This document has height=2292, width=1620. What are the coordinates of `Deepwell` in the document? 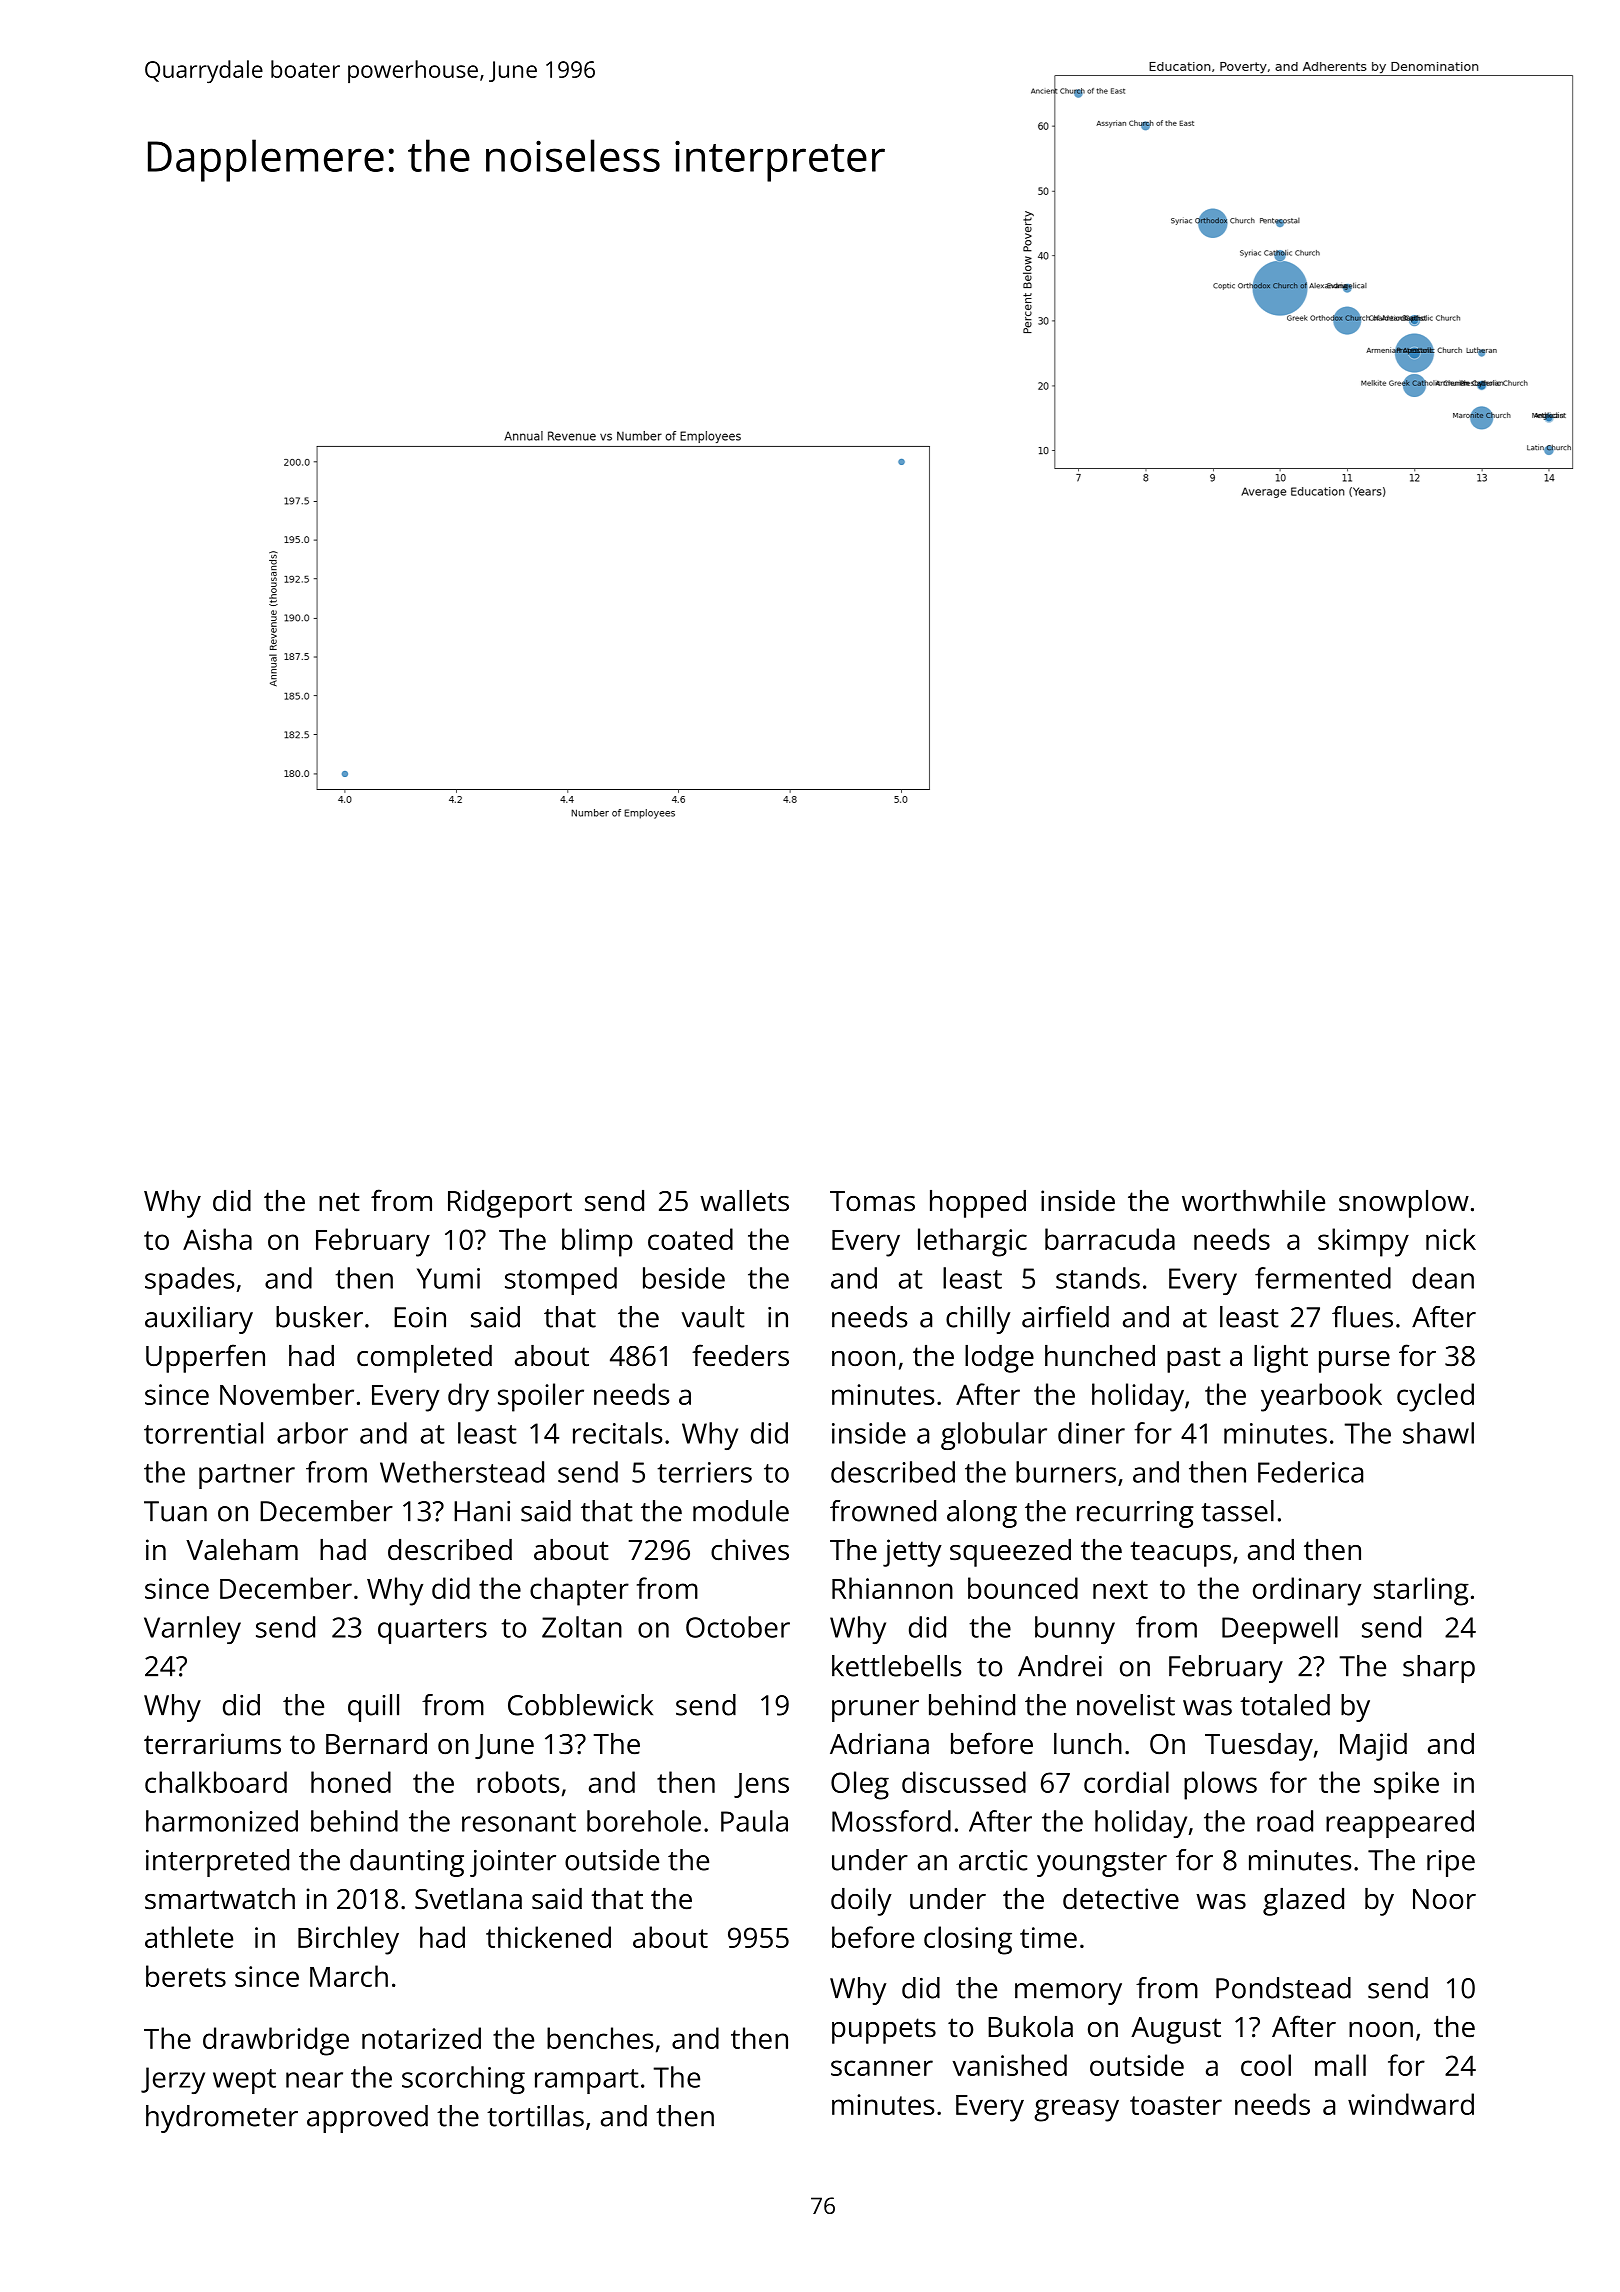 It's located at (1280, 1630).
